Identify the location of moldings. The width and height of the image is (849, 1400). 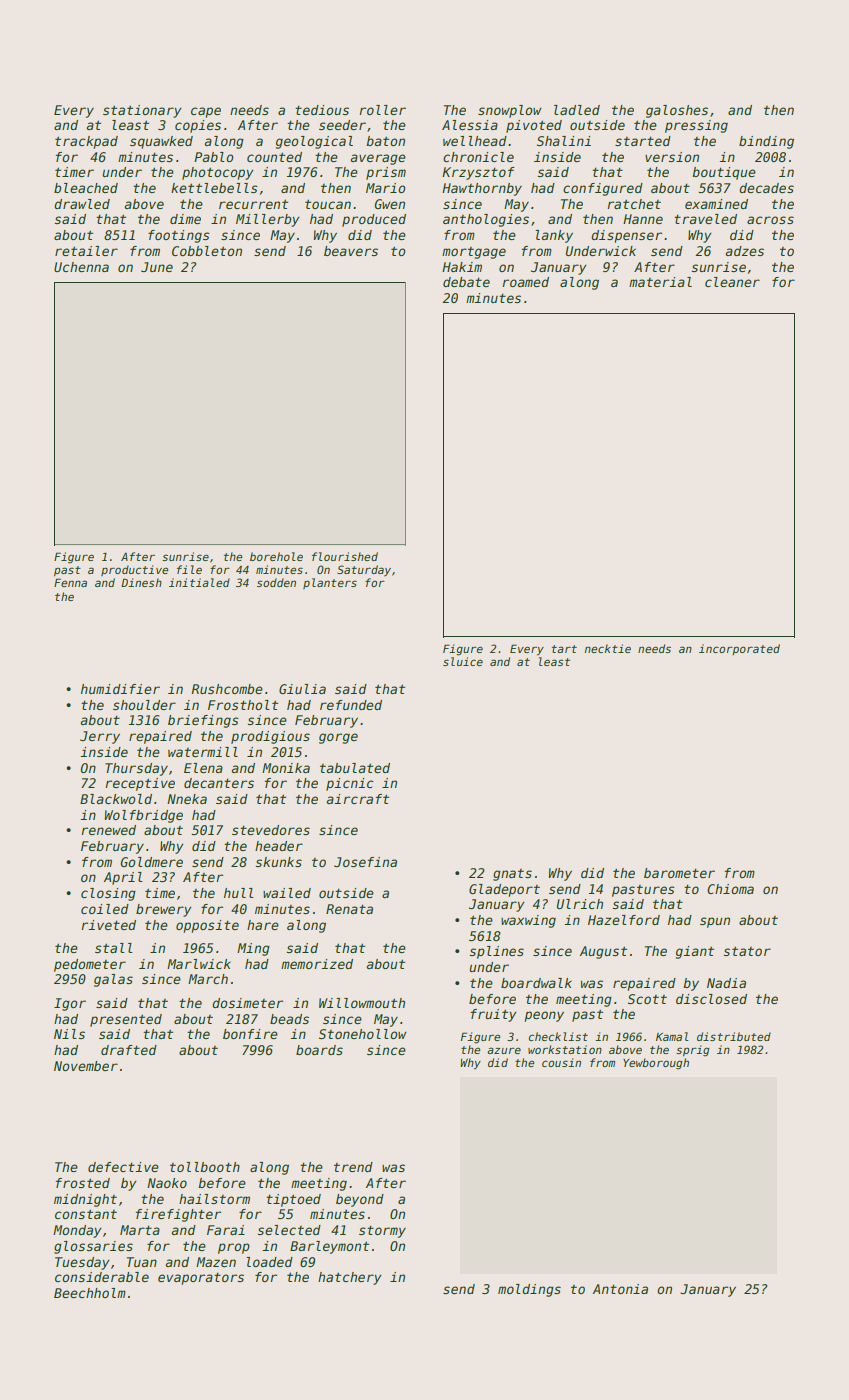
(529, 1290).
